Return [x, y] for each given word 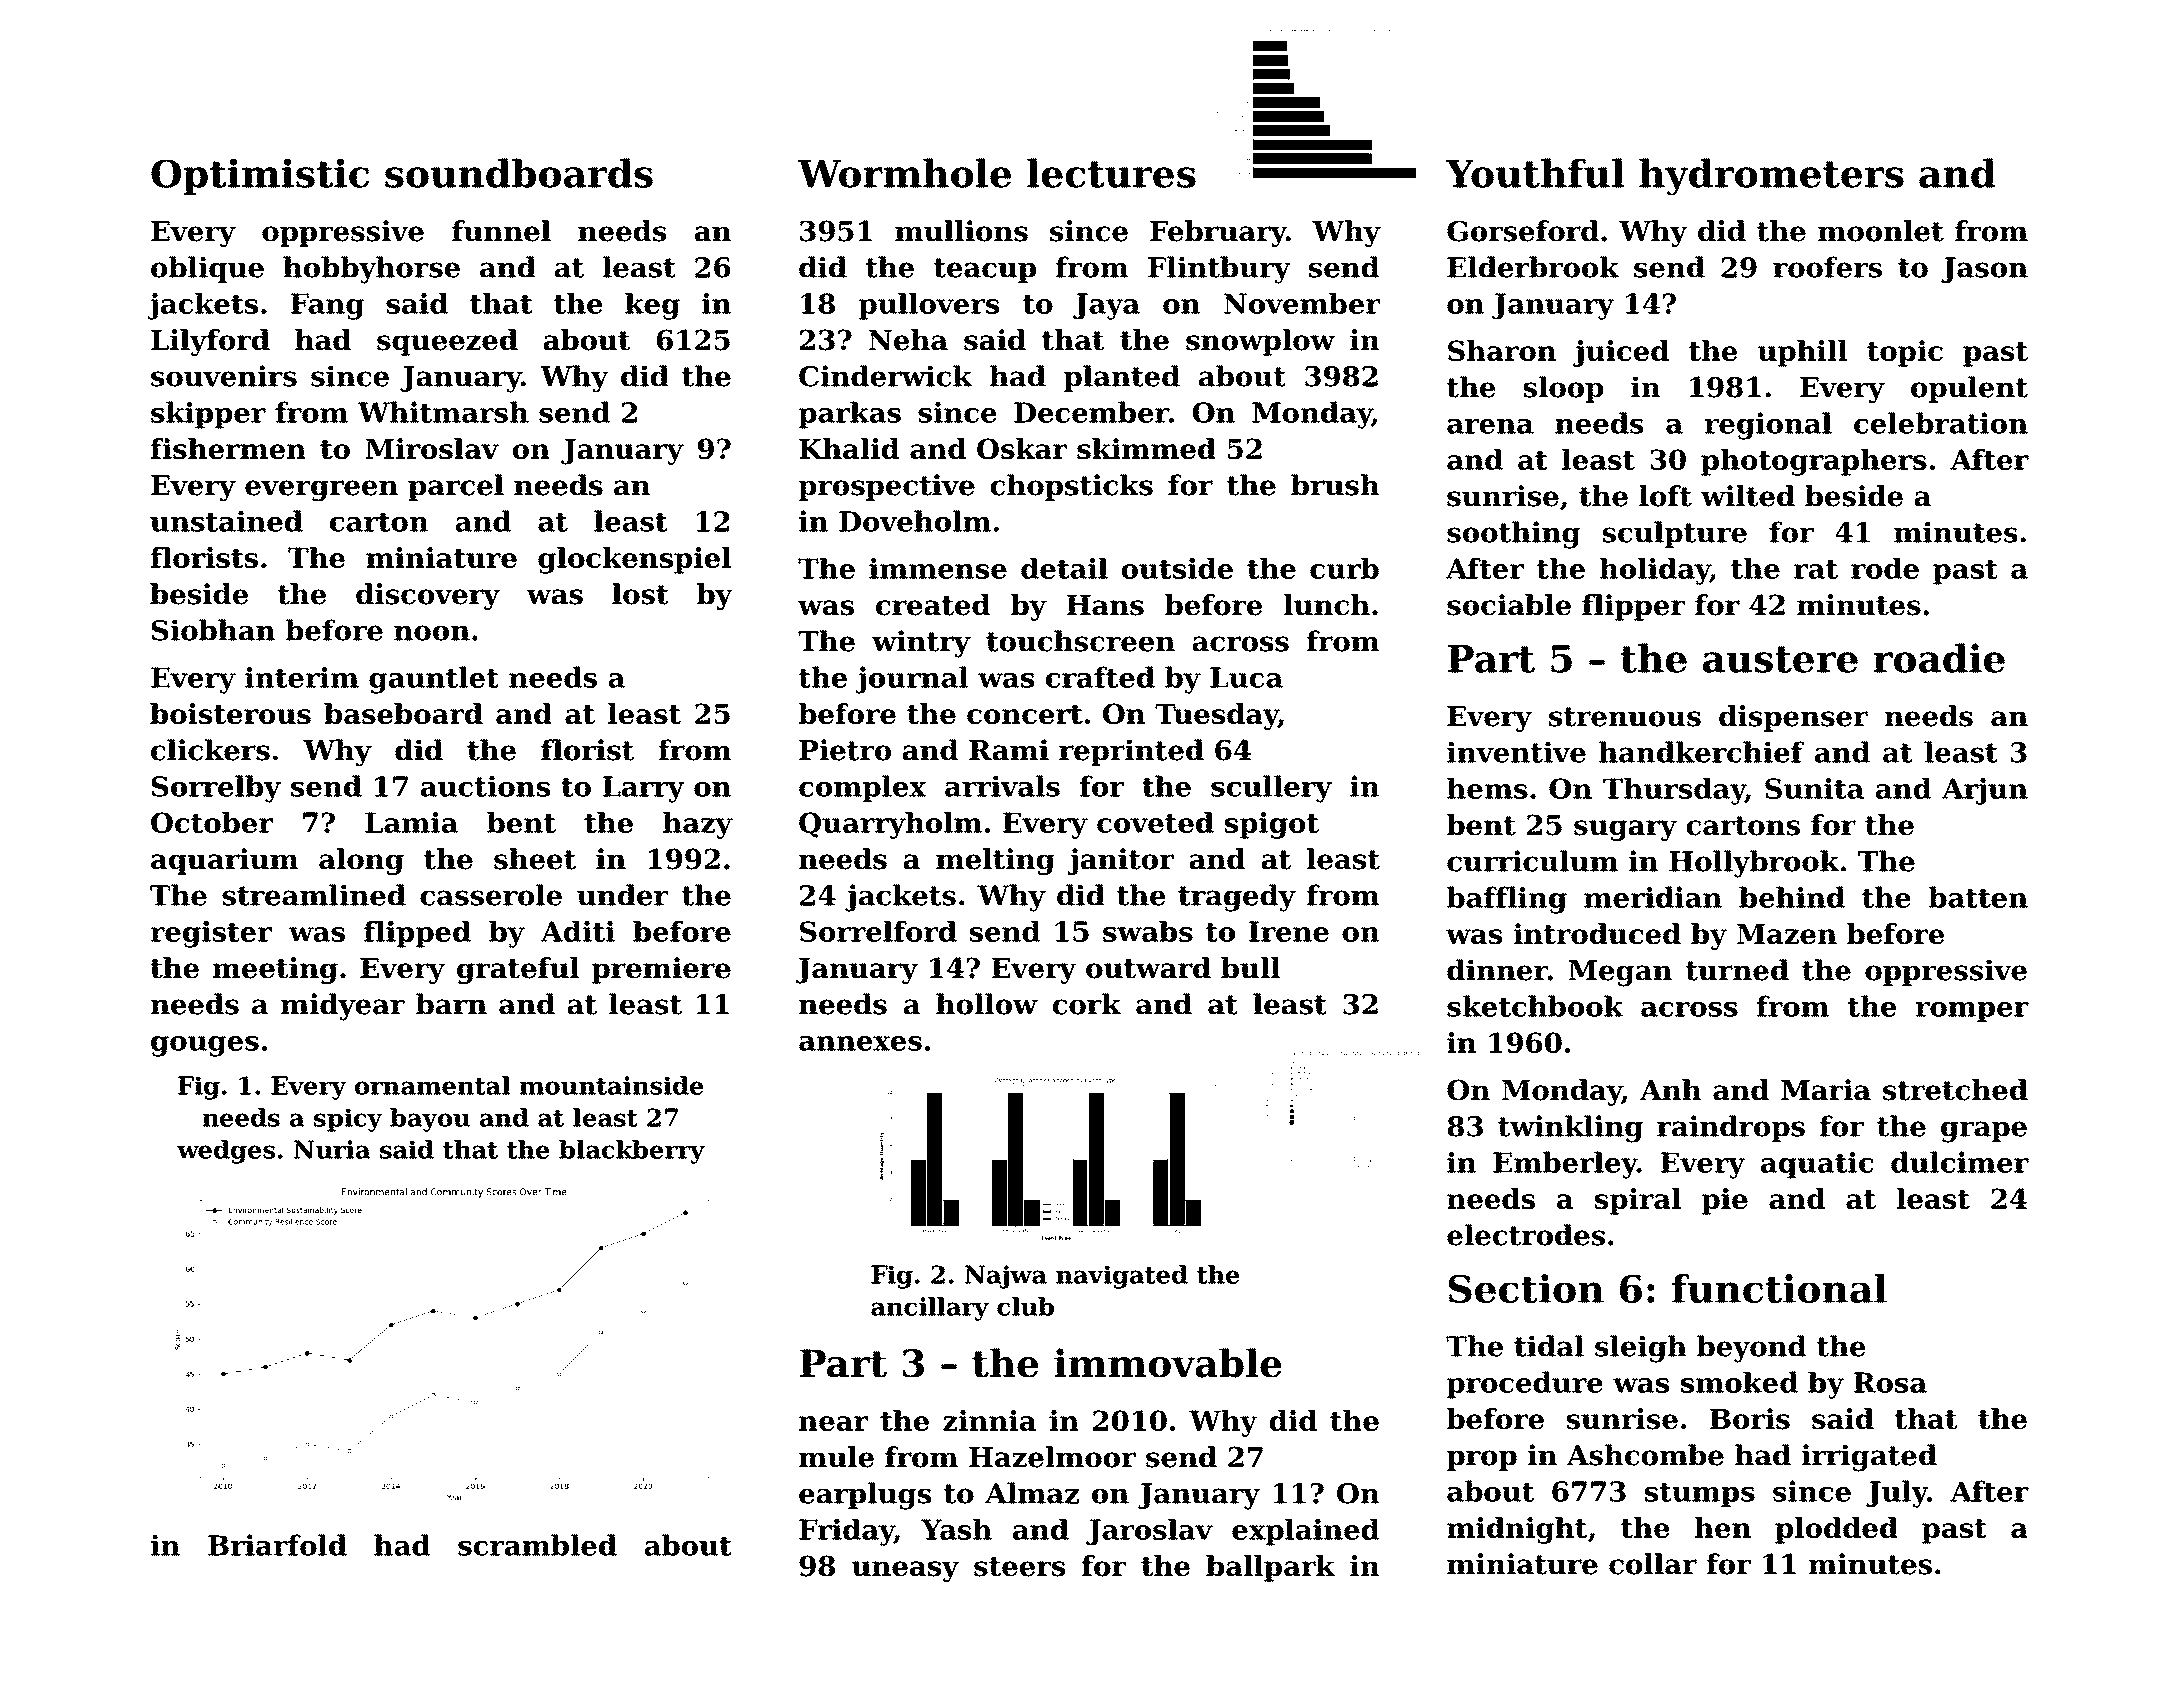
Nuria [332, 1149]
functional [1779, 1288]
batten [1978, 897]
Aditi [578, 931]
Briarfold [277, 1545]
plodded [1836, 1530]
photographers [1814, 462]
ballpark [1270, 1568]
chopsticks [1072, 487]
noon [432, 633]
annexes [860, 1043]
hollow [987, 1004]
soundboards [519, 173]
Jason [1984, 270]
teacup [985, 270]
